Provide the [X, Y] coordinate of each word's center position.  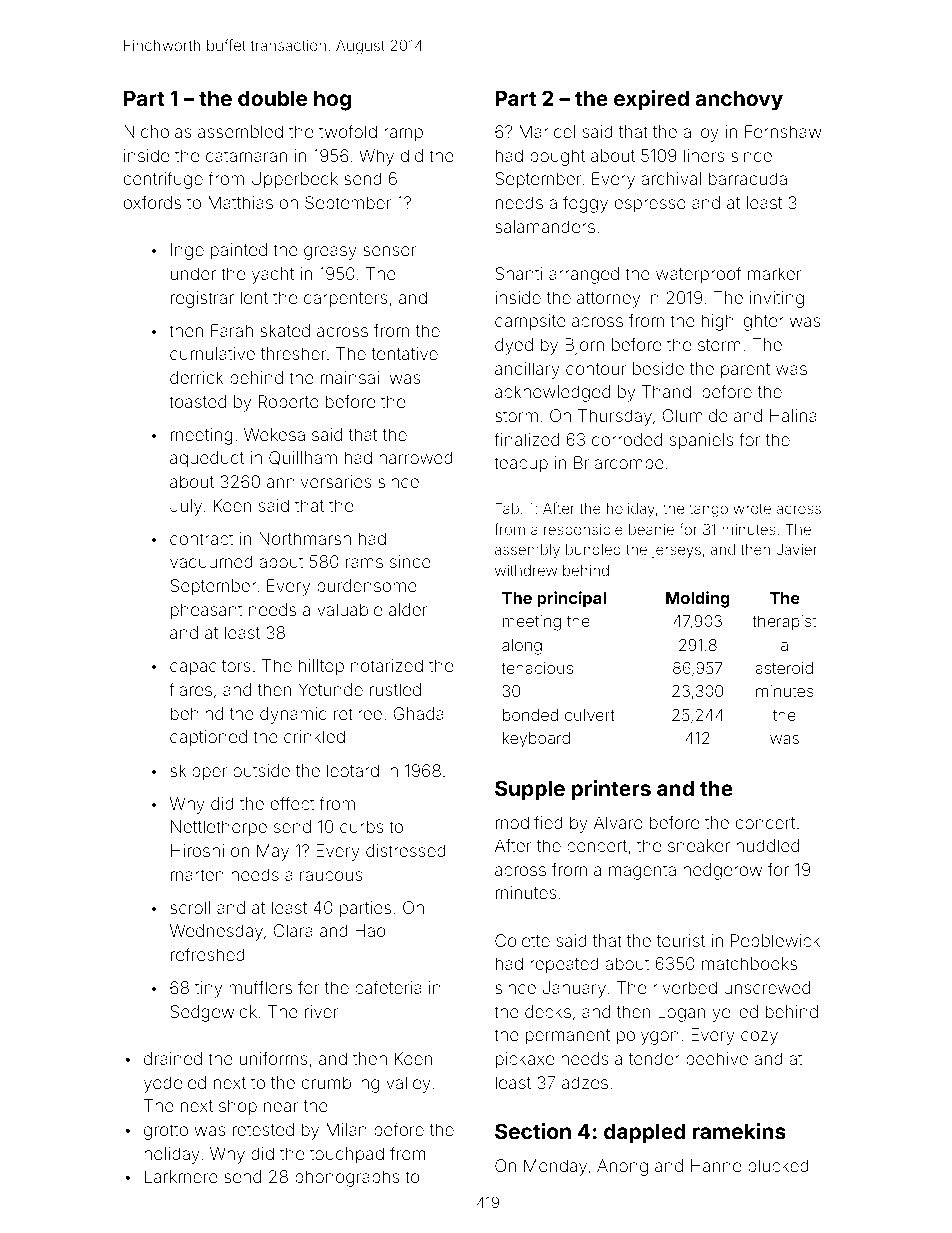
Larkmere [181, 1176]
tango [709, 511]
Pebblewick [775, 940]
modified [529, 822]
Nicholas [158, 131]
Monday [555, 1167]
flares [190, 689]
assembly [527, 551]
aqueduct [207, 459]
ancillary [527, 370]
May [273, 852]
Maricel [547, 131]
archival [671, 178]
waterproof [698, 275]
